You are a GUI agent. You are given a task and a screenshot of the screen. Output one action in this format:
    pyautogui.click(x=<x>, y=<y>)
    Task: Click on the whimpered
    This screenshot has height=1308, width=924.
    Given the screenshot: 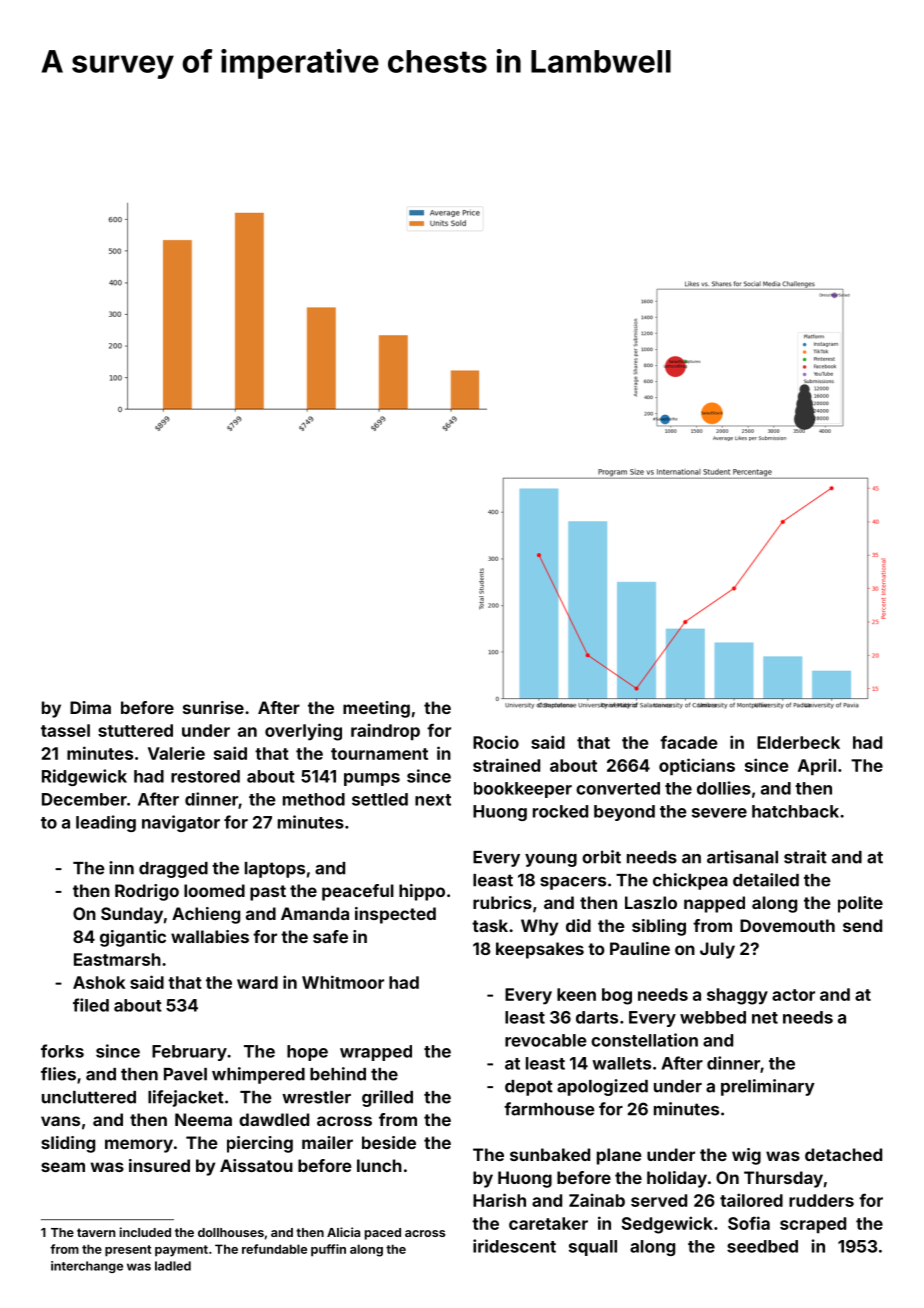 What is the action you would take?
    pyautogui.click(x=258, y=1075)
